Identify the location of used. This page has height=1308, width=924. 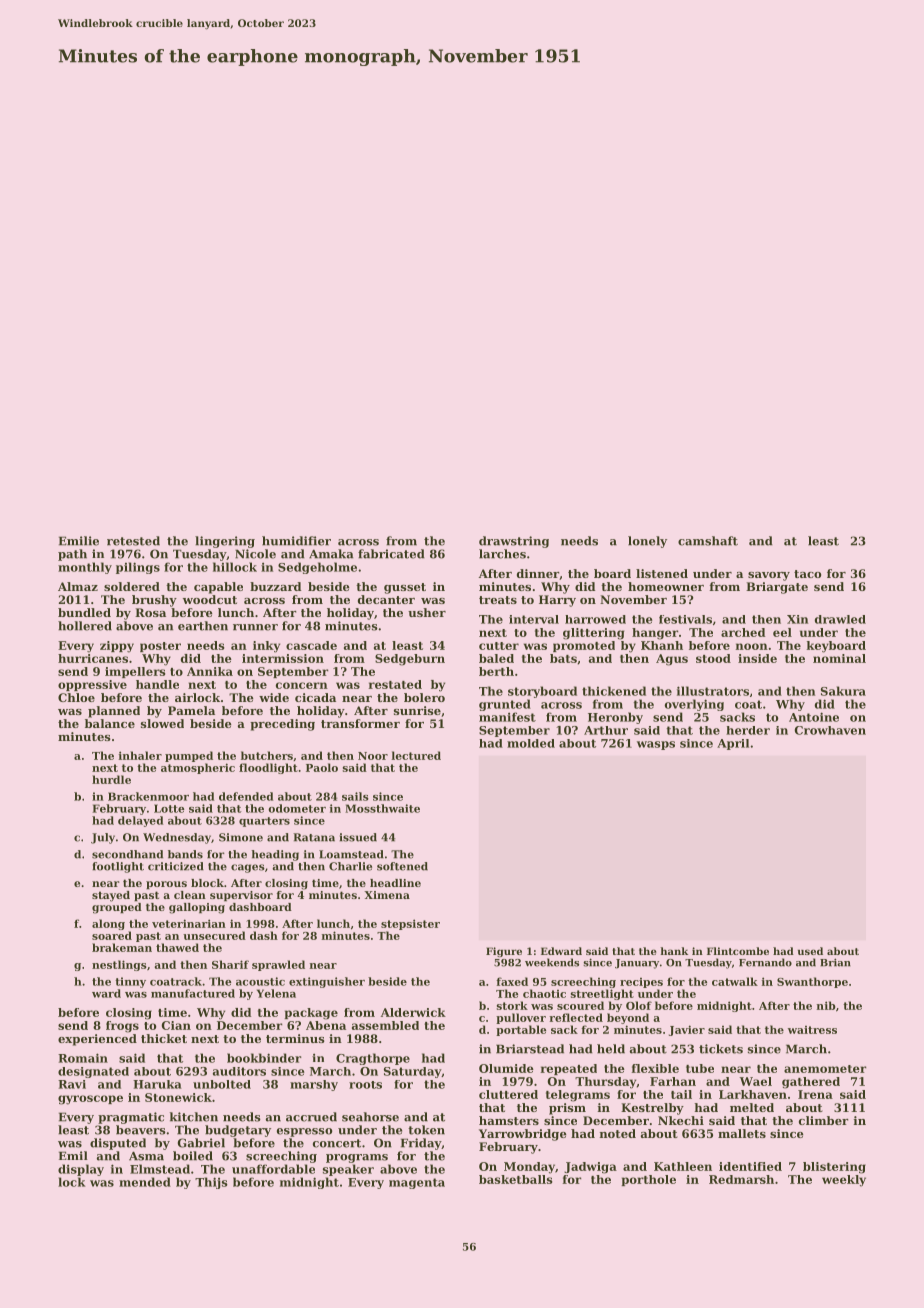
(810, 951).
